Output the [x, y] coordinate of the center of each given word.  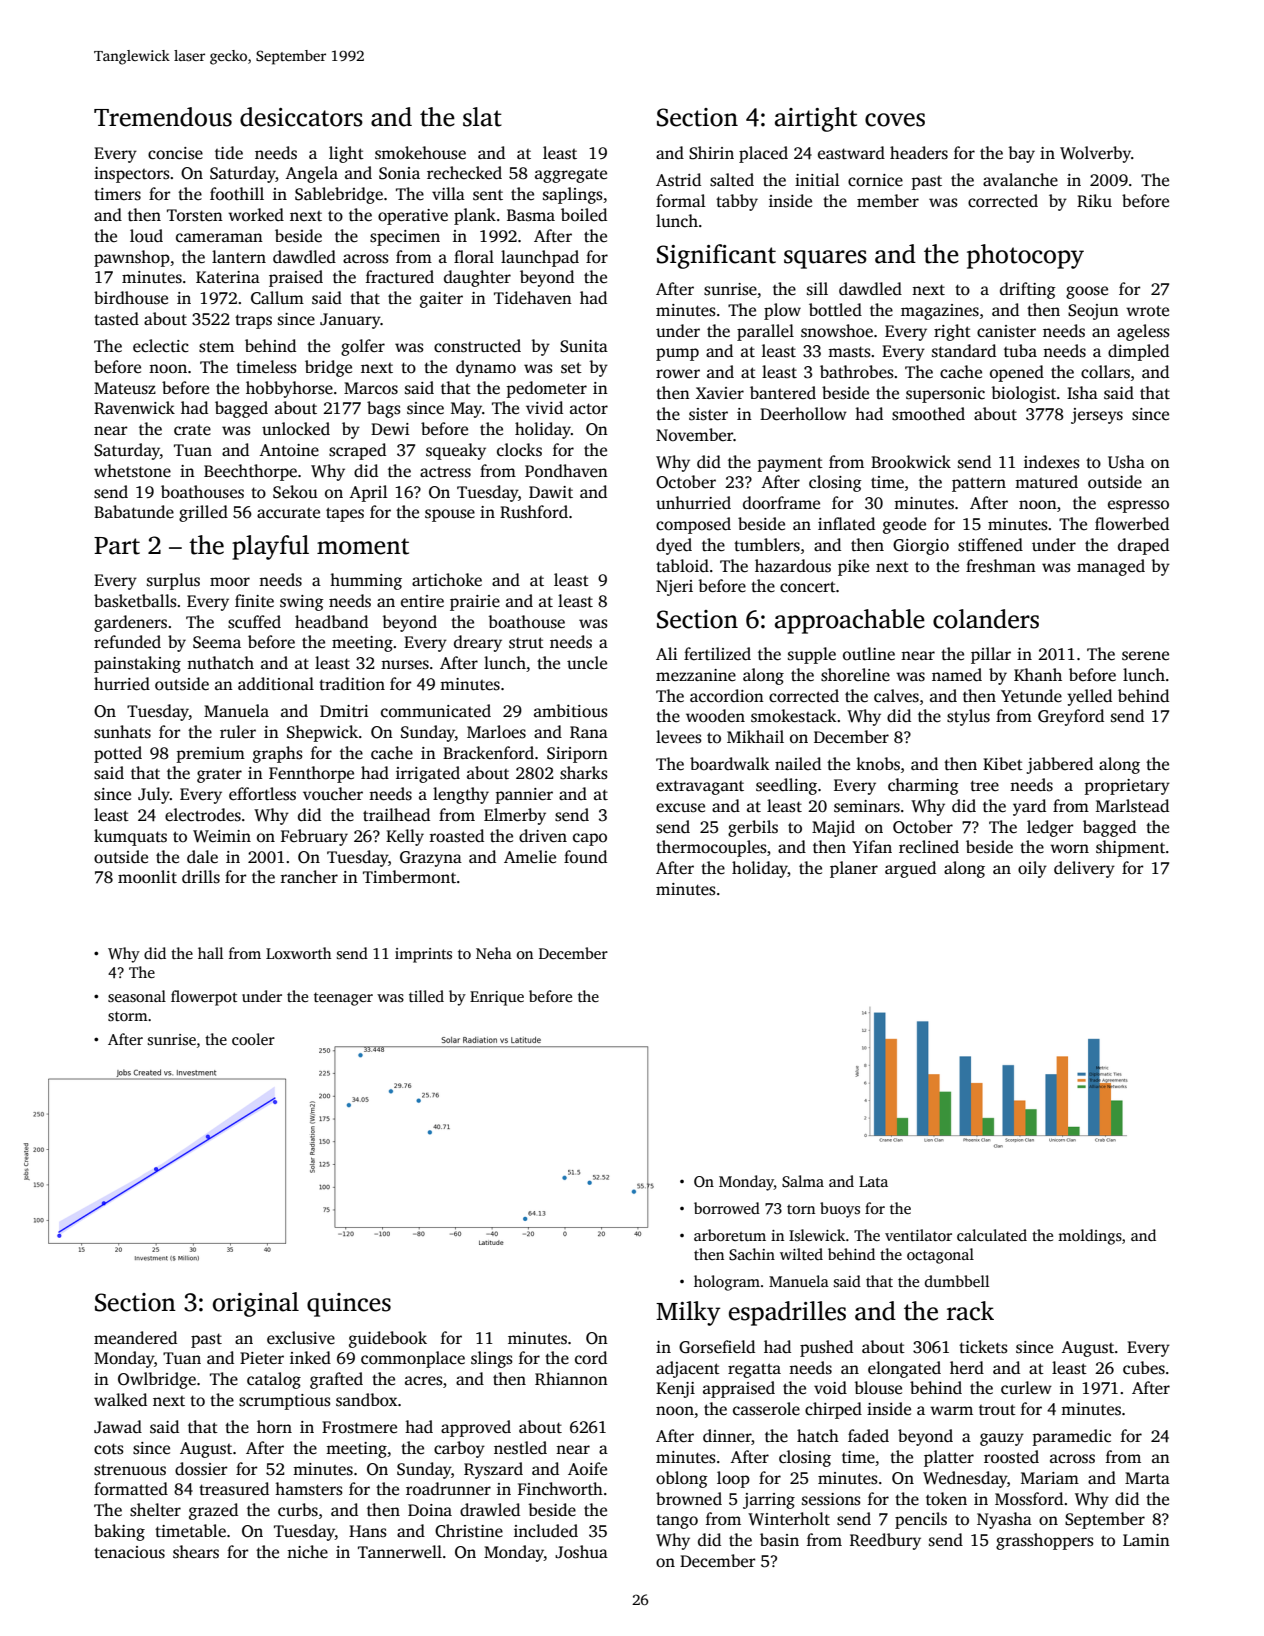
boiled [584, 215]
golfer [363, 347]
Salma [803, 1181]
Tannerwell [400, 1552]
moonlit [147, 877]
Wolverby [1095, 154]
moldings [1090, 1237]
